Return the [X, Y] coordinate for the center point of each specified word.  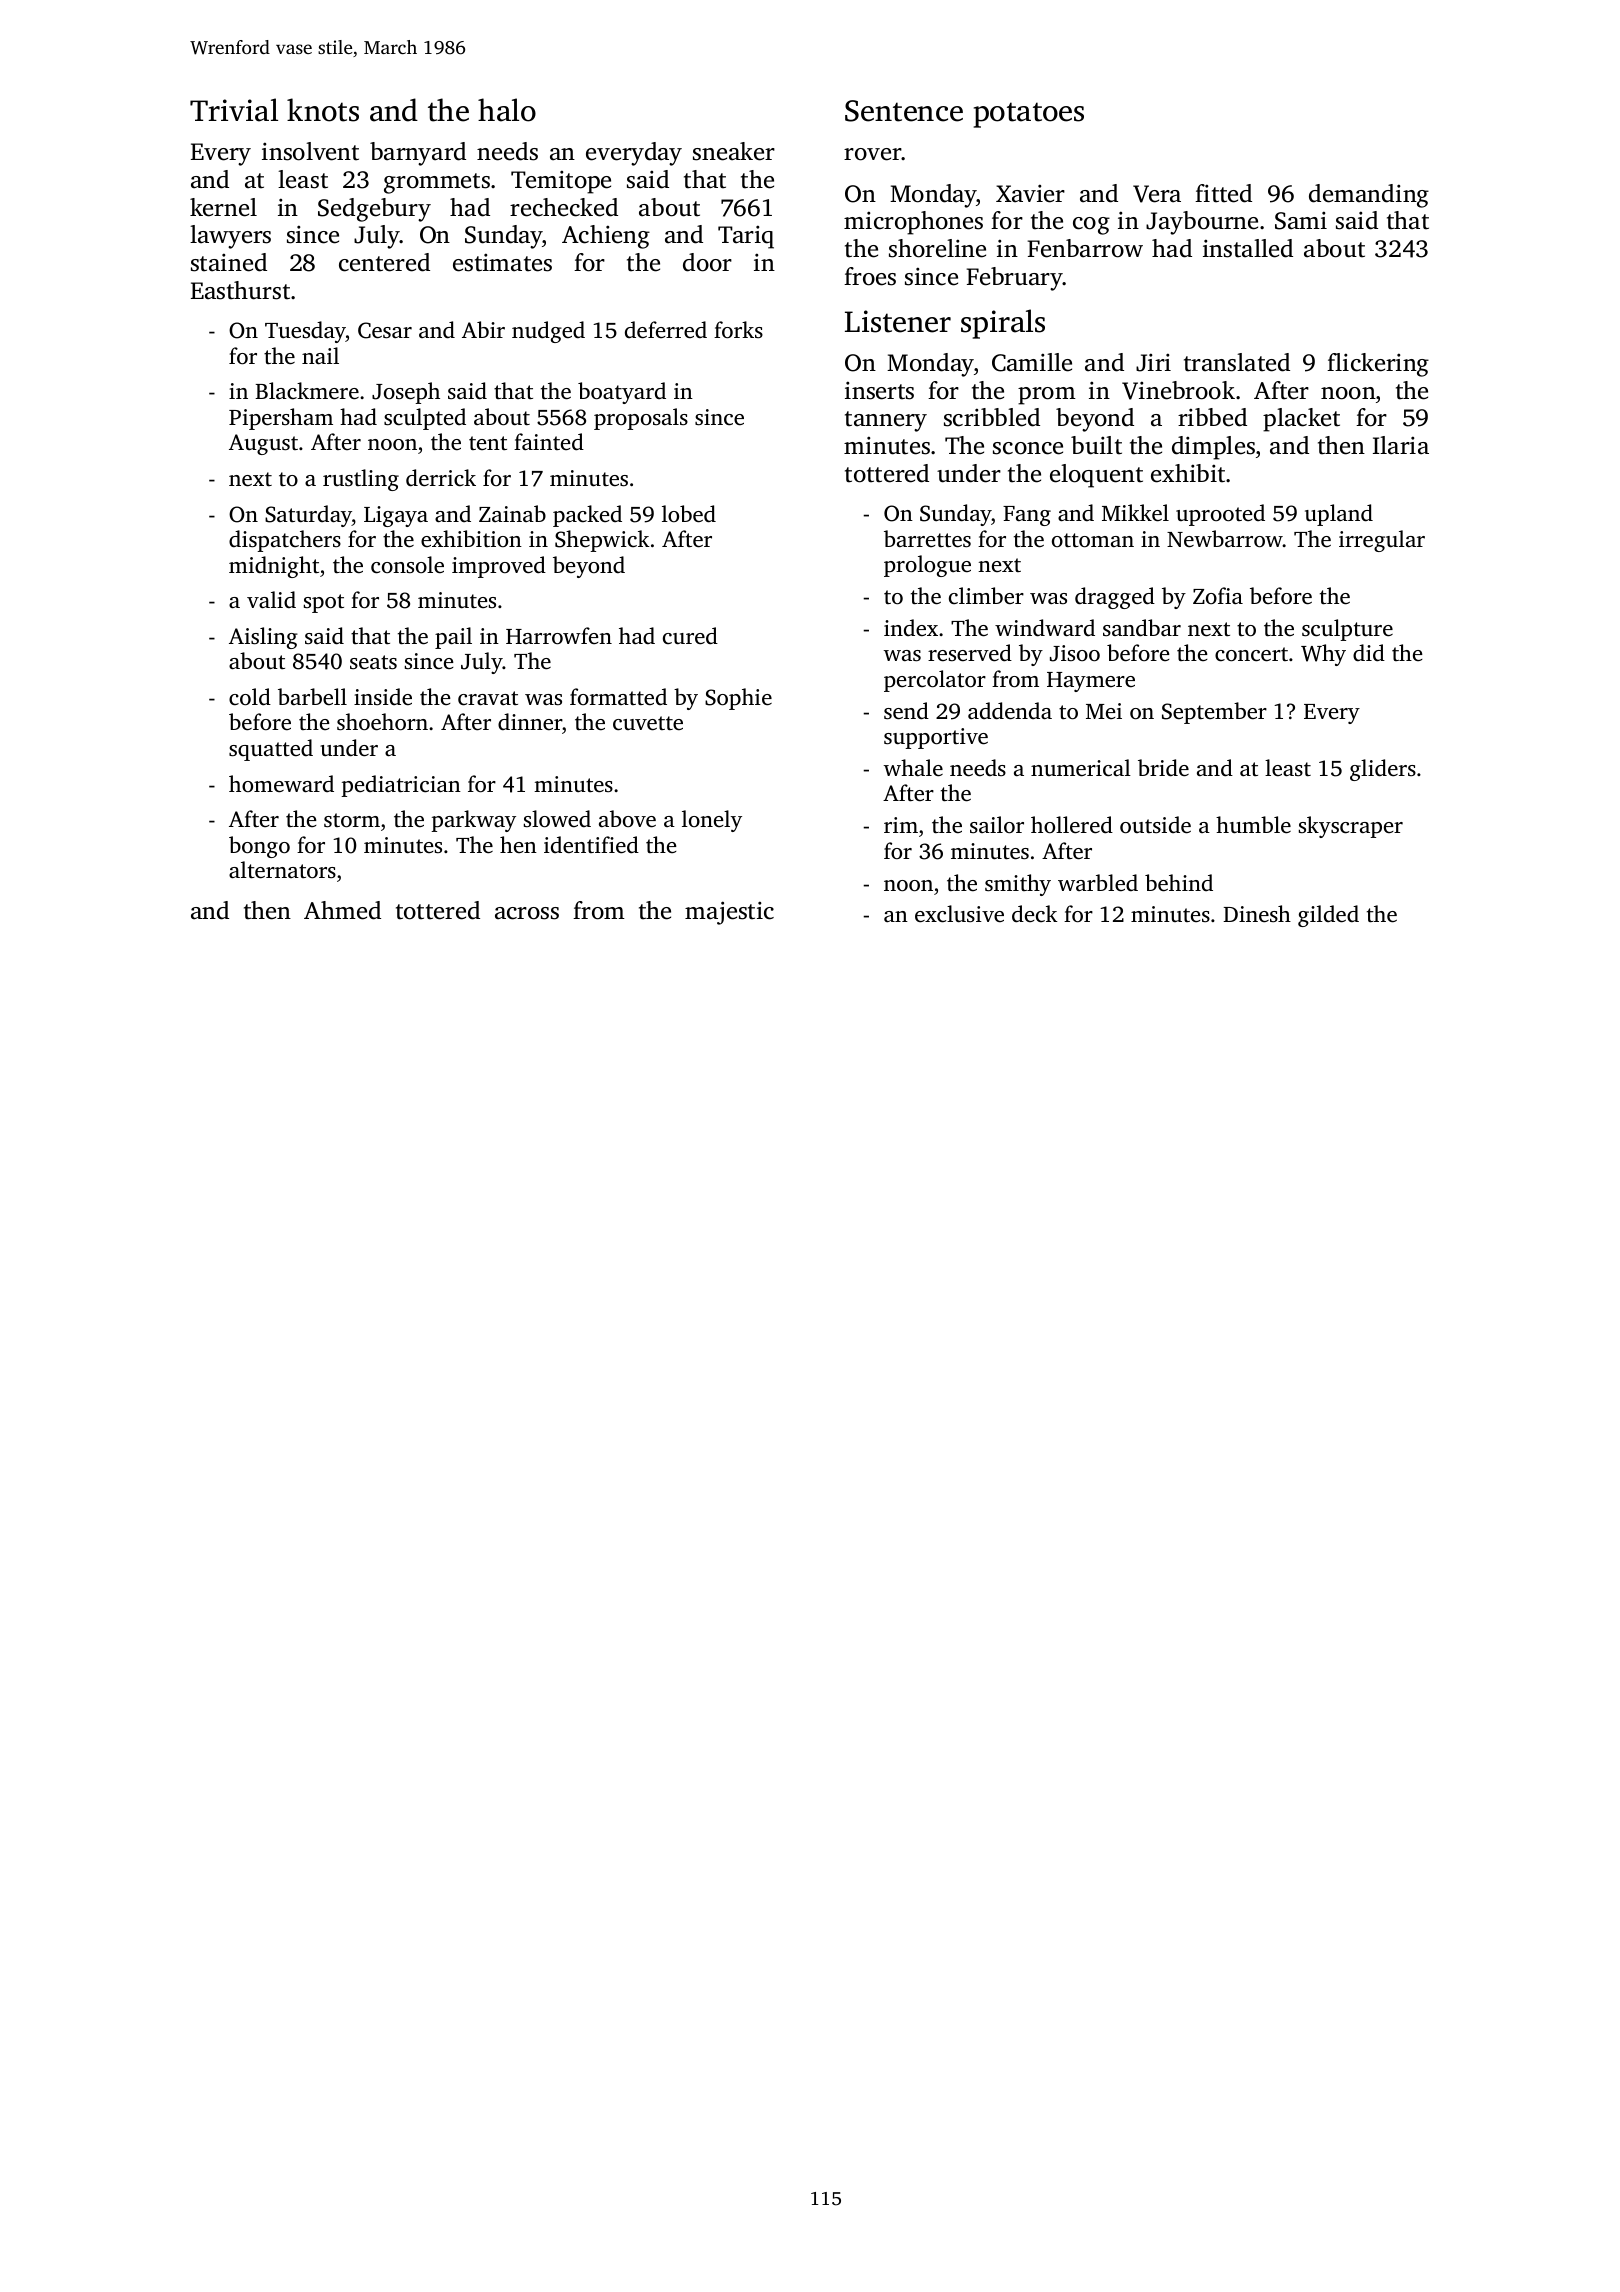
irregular [1382, 541]
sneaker [734, 151]
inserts [879, 390]
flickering [1378, 365]
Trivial [234, 110]
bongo [259, 847]
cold [250, 697]
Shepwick [602, 541]
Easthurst [240, 290]
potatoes [1029, 115]
